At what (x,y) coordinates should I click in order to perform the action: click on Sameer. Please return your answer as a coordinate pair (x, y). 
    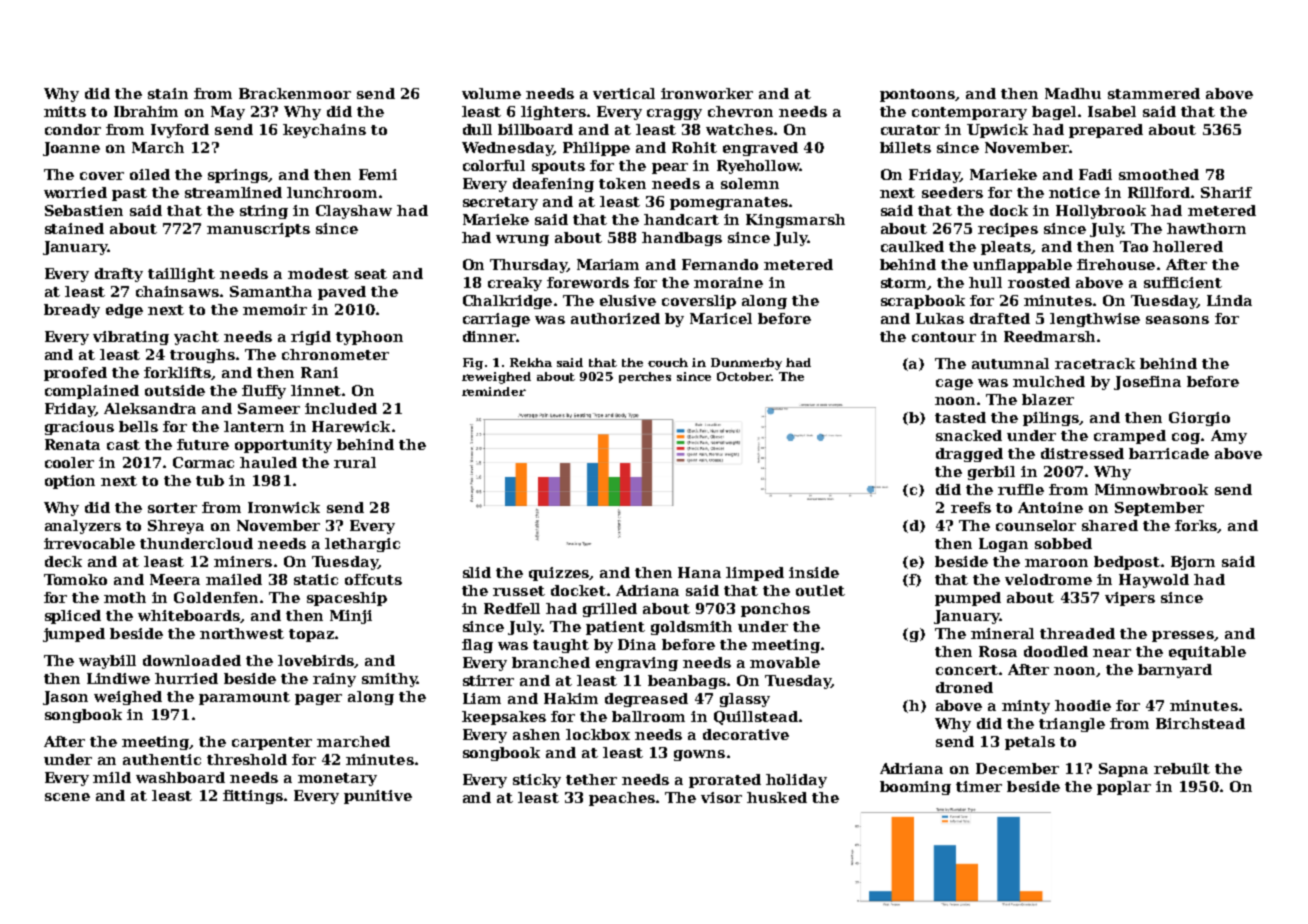
    Looking at the image, I should click on (269, 408).
